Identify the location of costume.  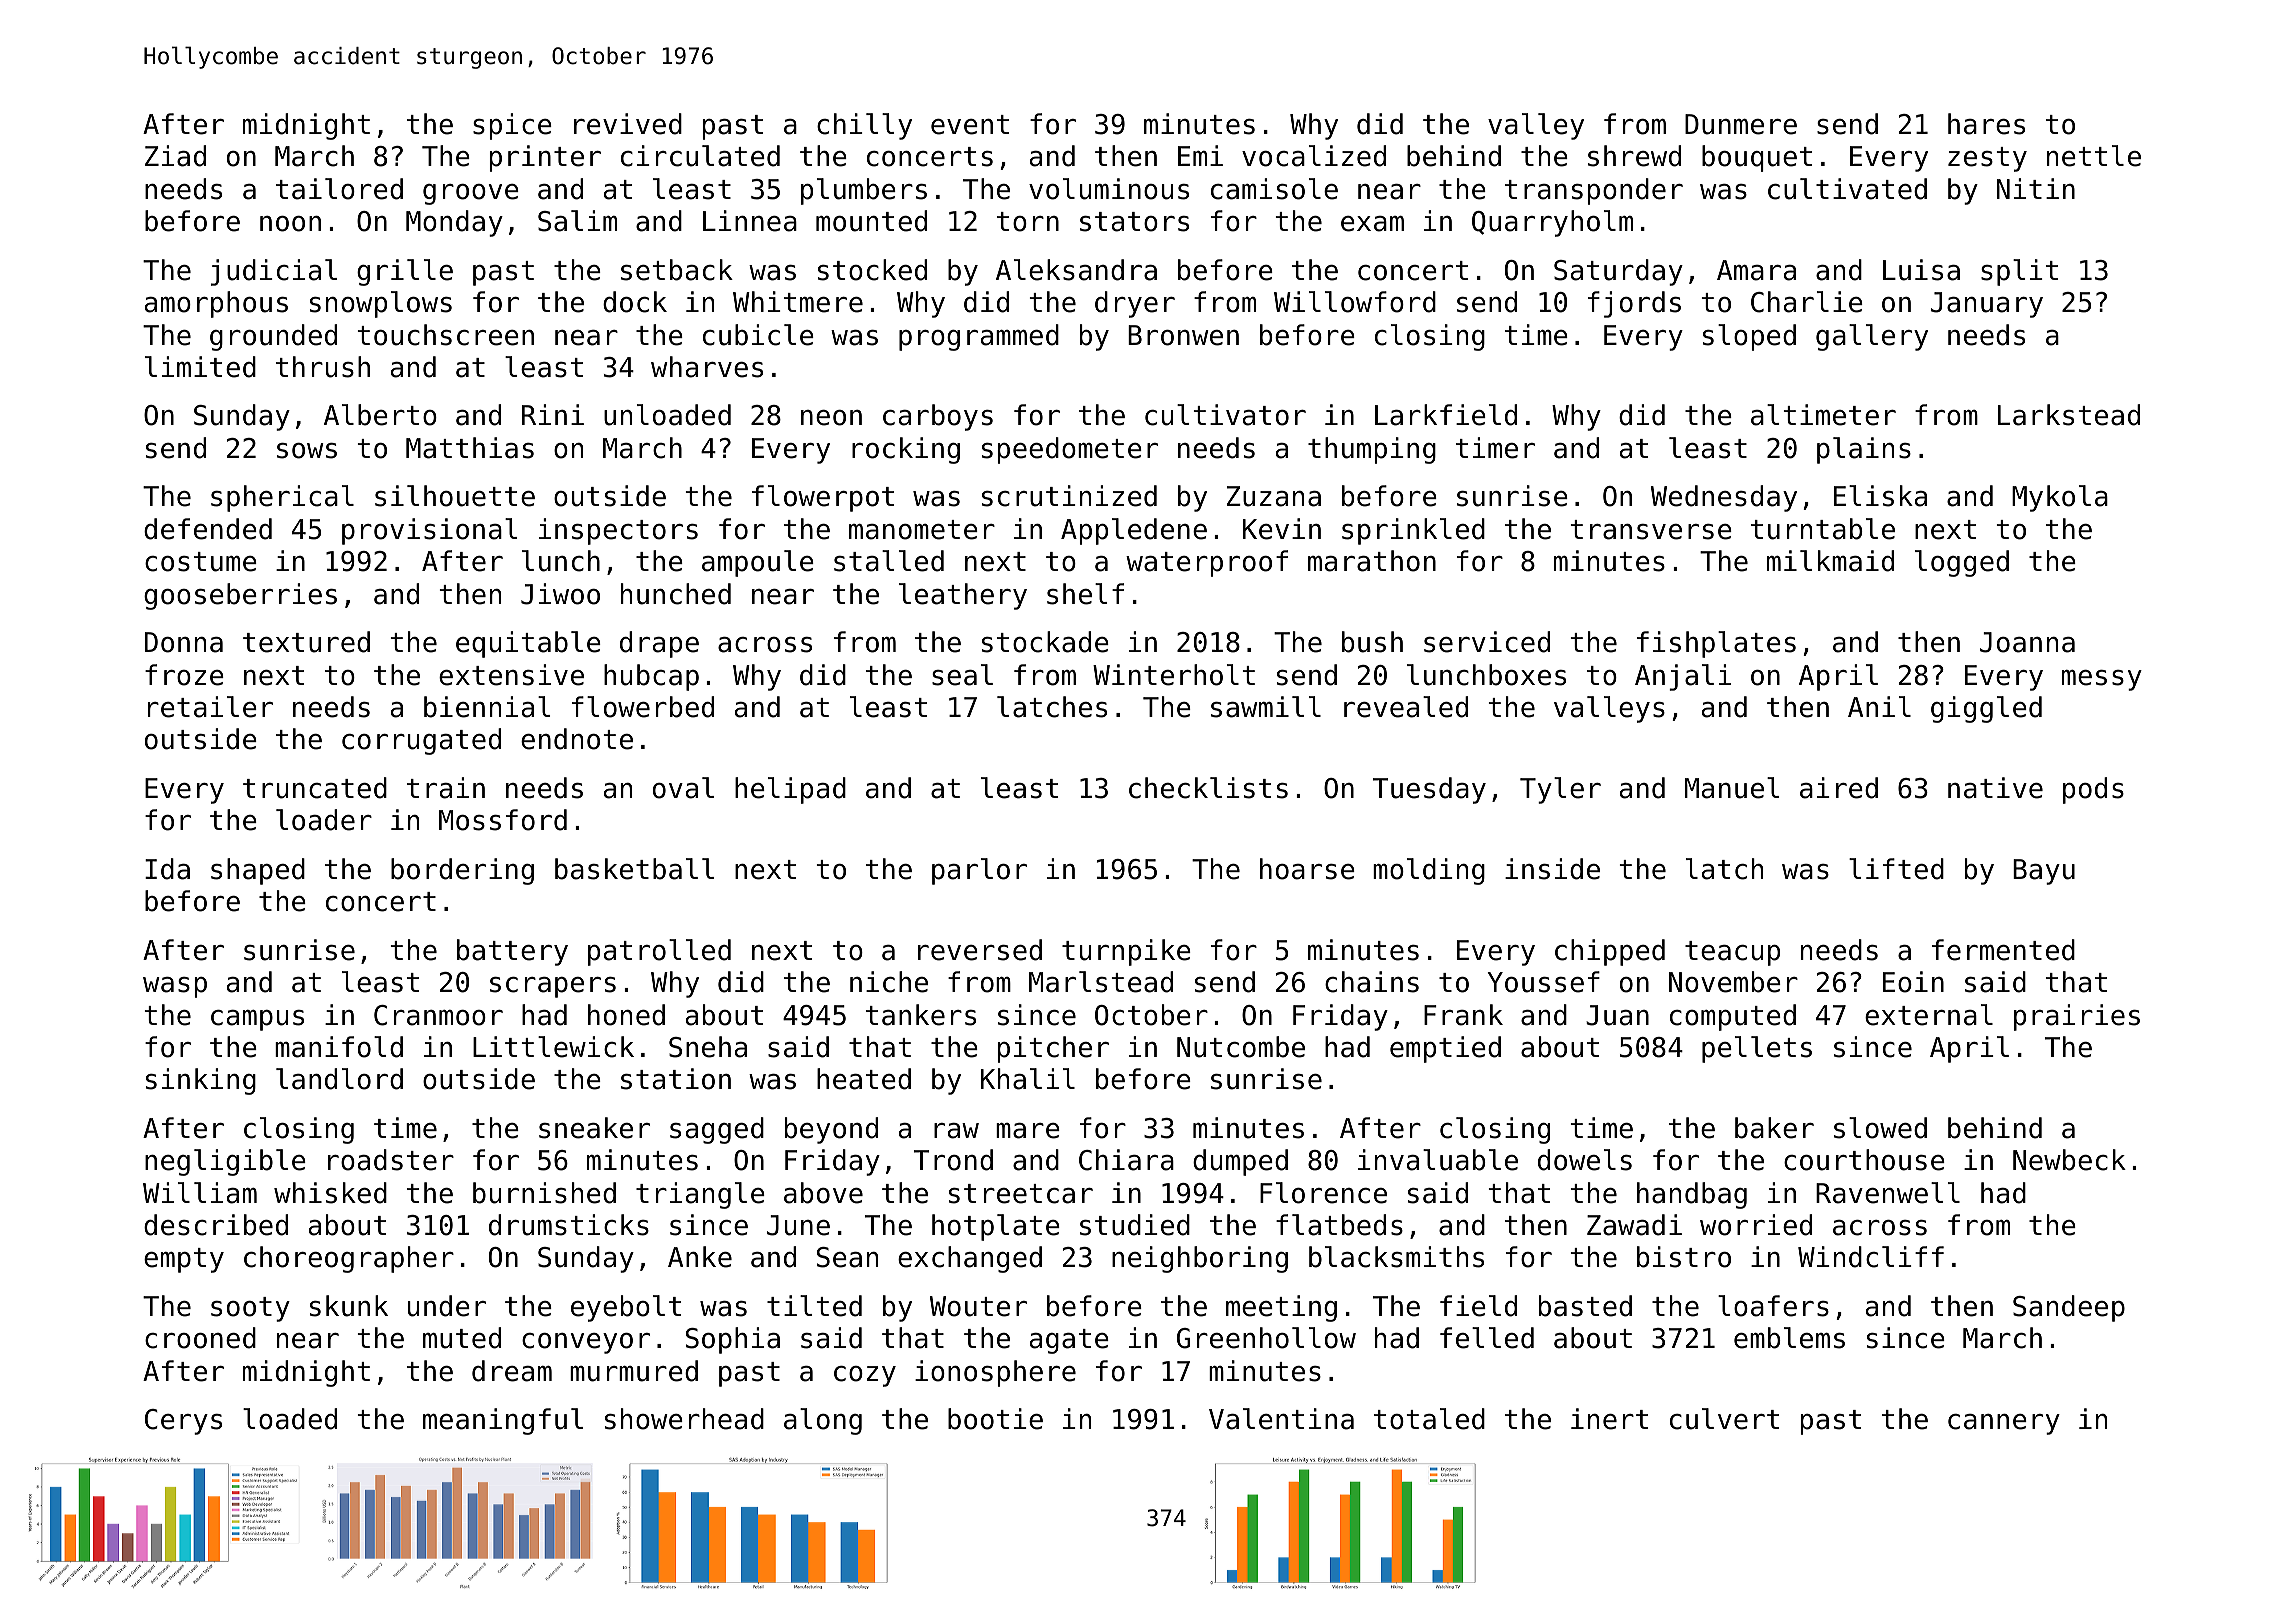
(201, 562).
